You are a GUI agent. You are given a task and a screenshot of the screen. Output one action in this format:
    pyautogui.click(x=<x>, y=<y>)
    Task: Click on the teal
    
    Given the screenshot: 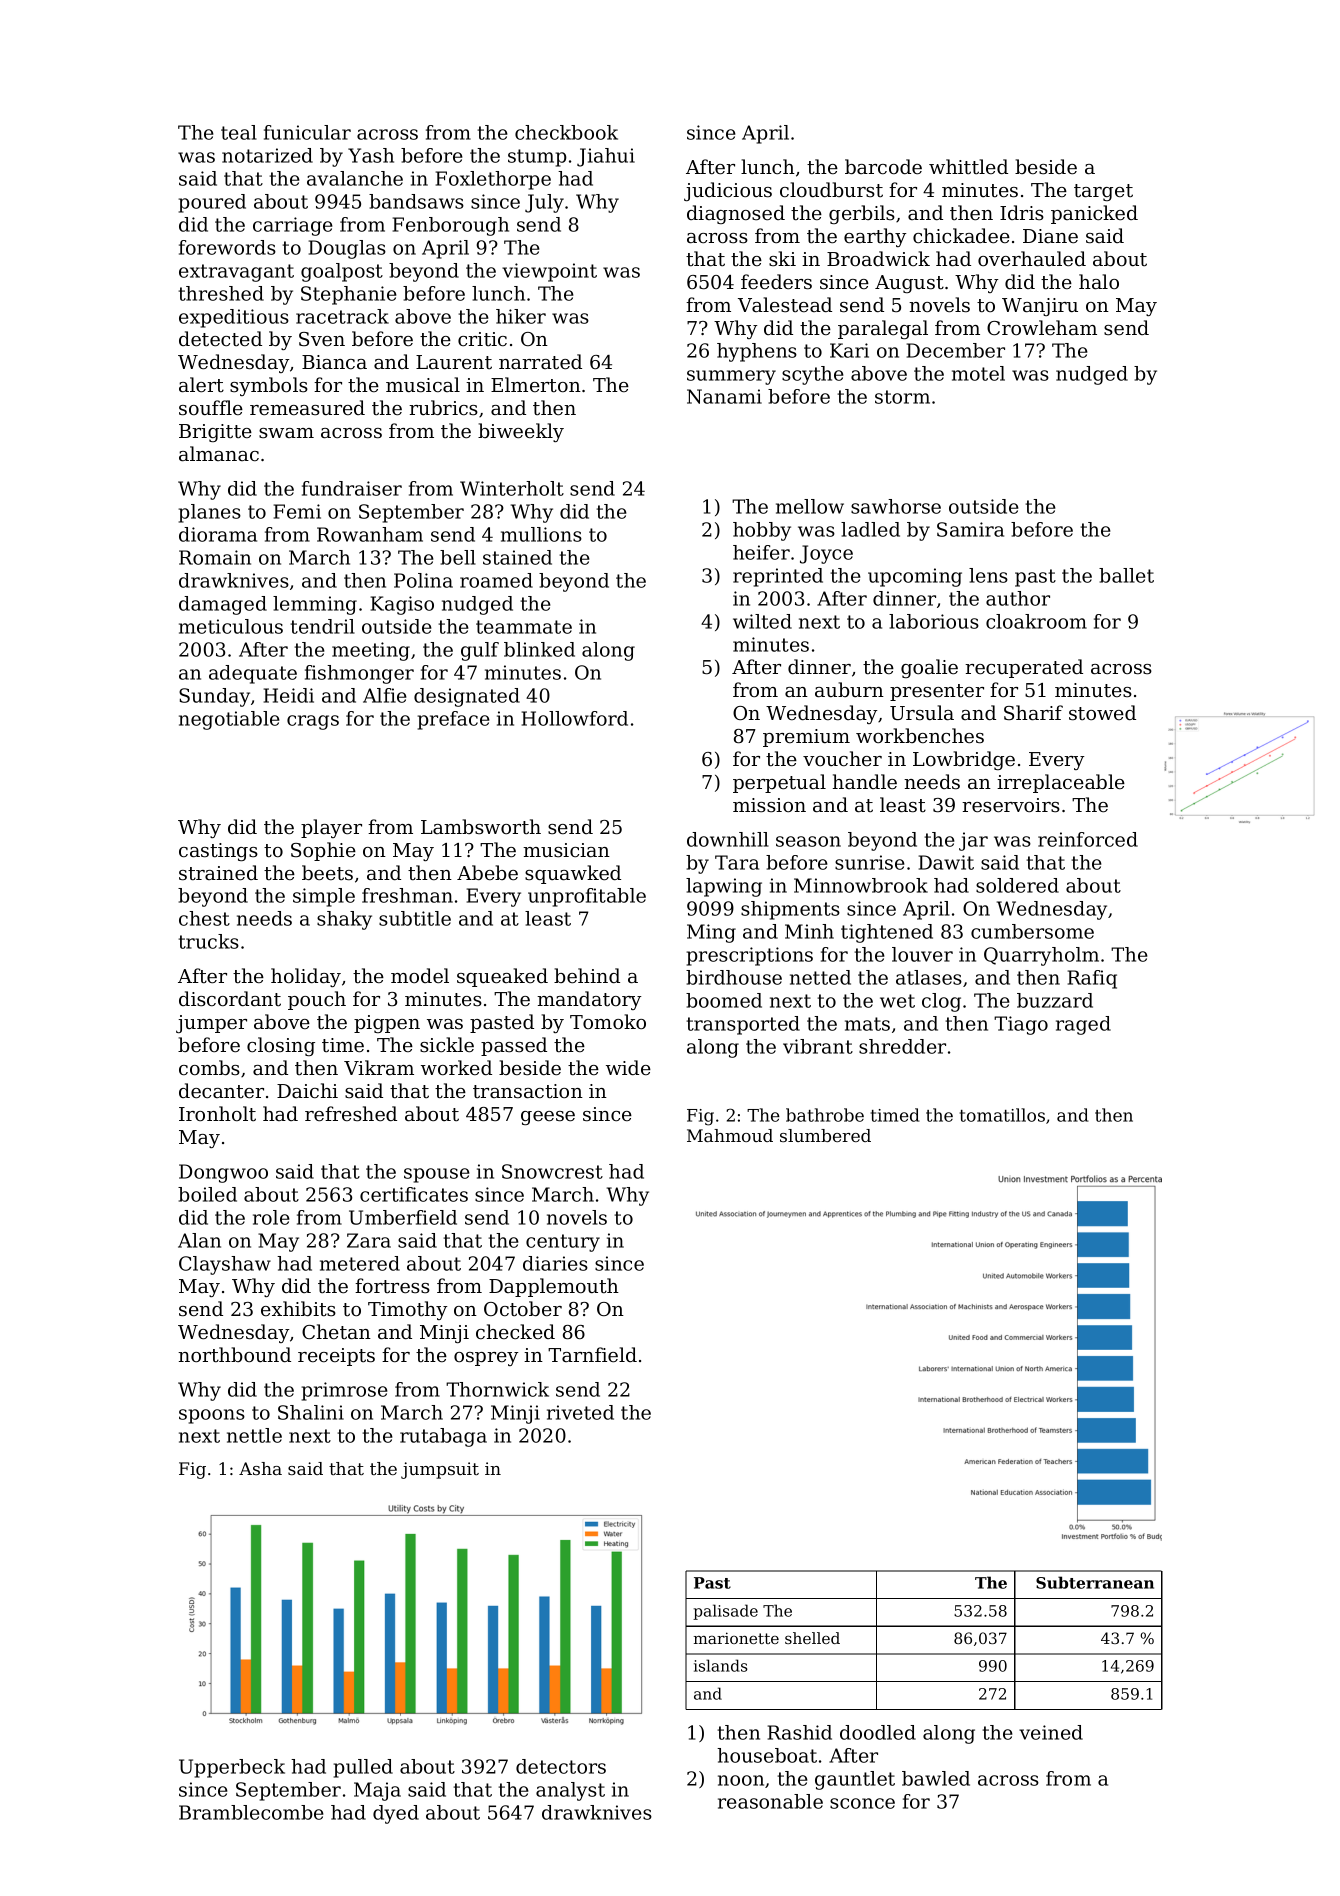 What is the action you would take?
    pyautogui.click(x=239, y=132)
